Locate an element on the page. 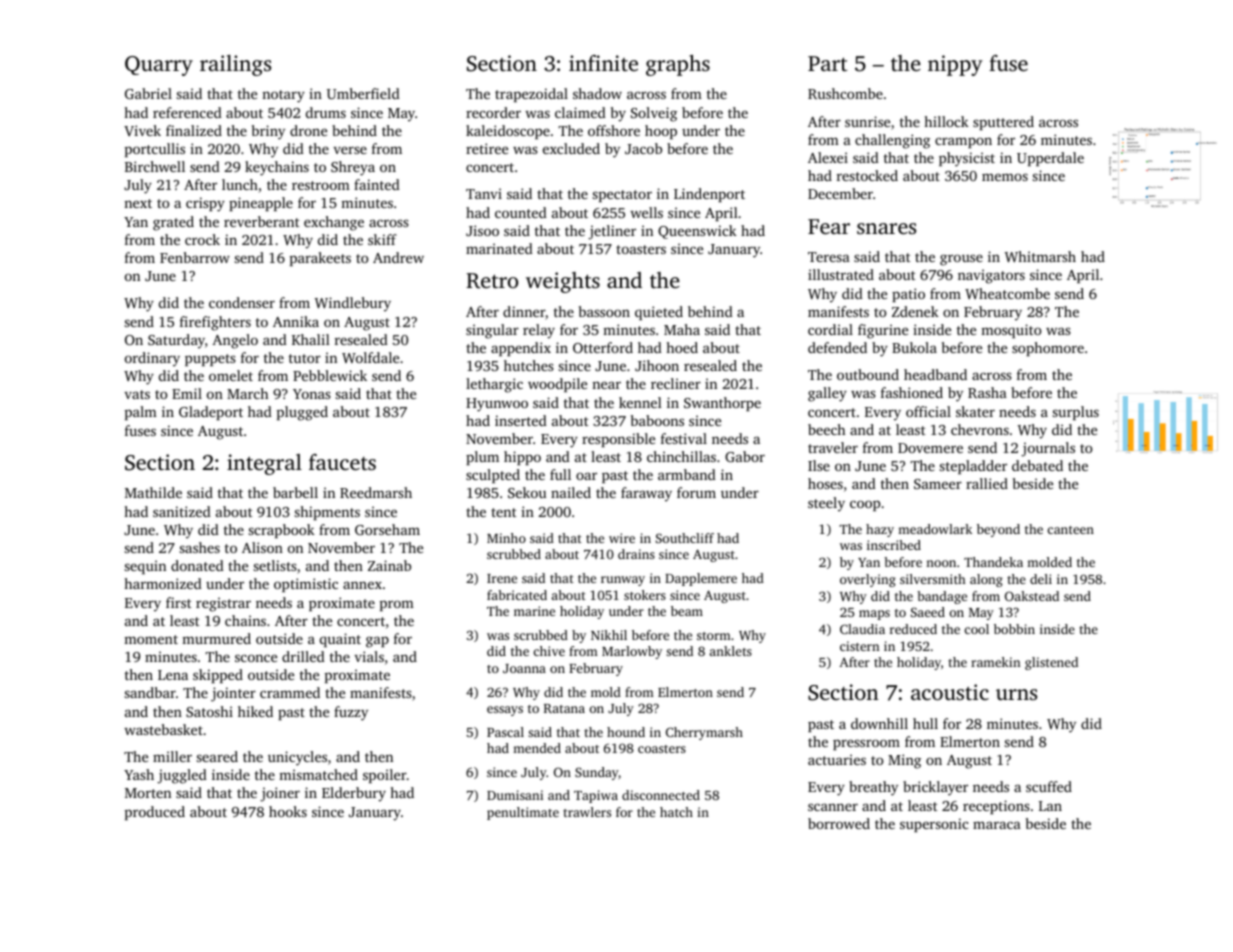 This document has width=1233, height=952. Fenbarrow is located at coordinates (195, 257).
